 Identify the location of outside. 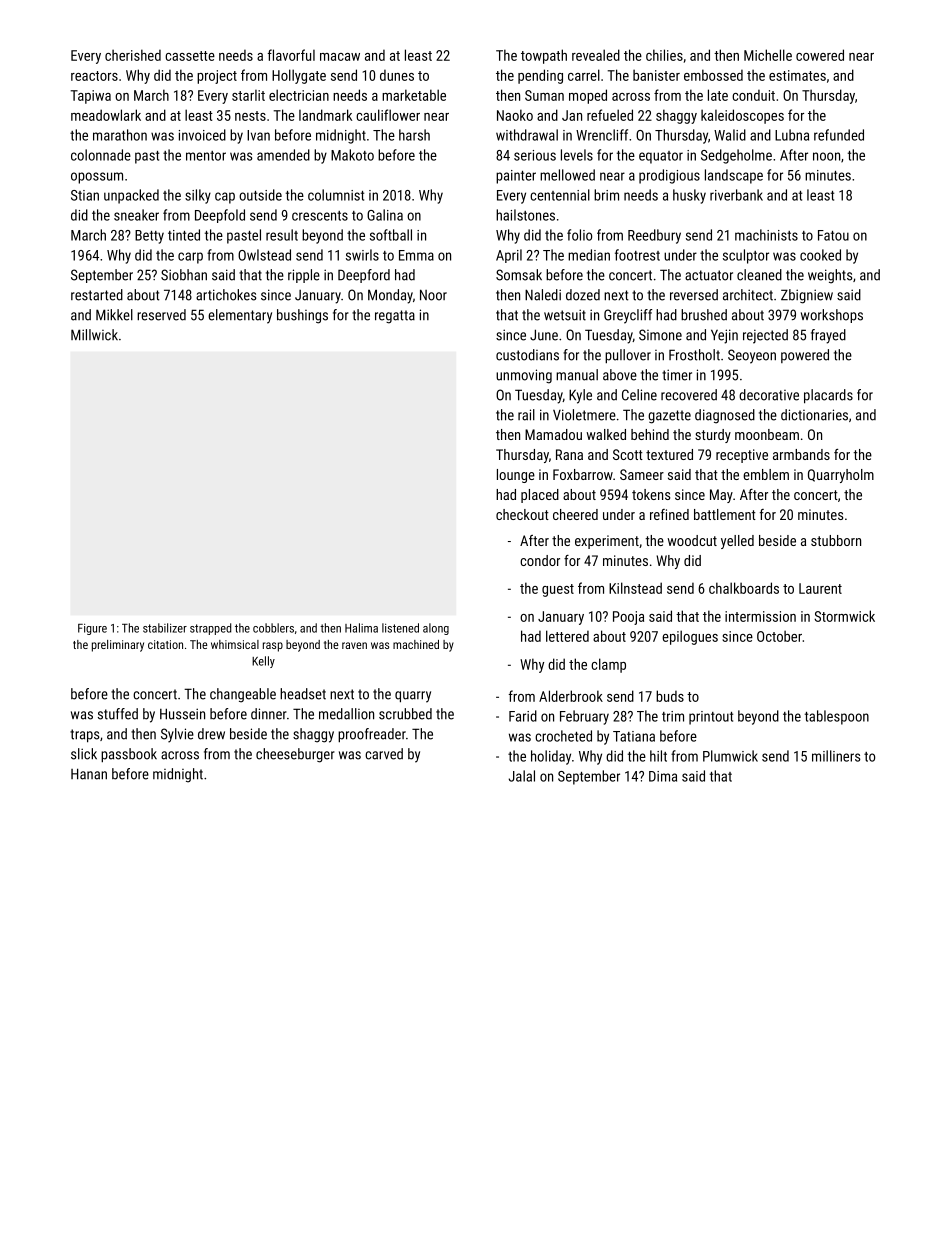
(260, 195).
